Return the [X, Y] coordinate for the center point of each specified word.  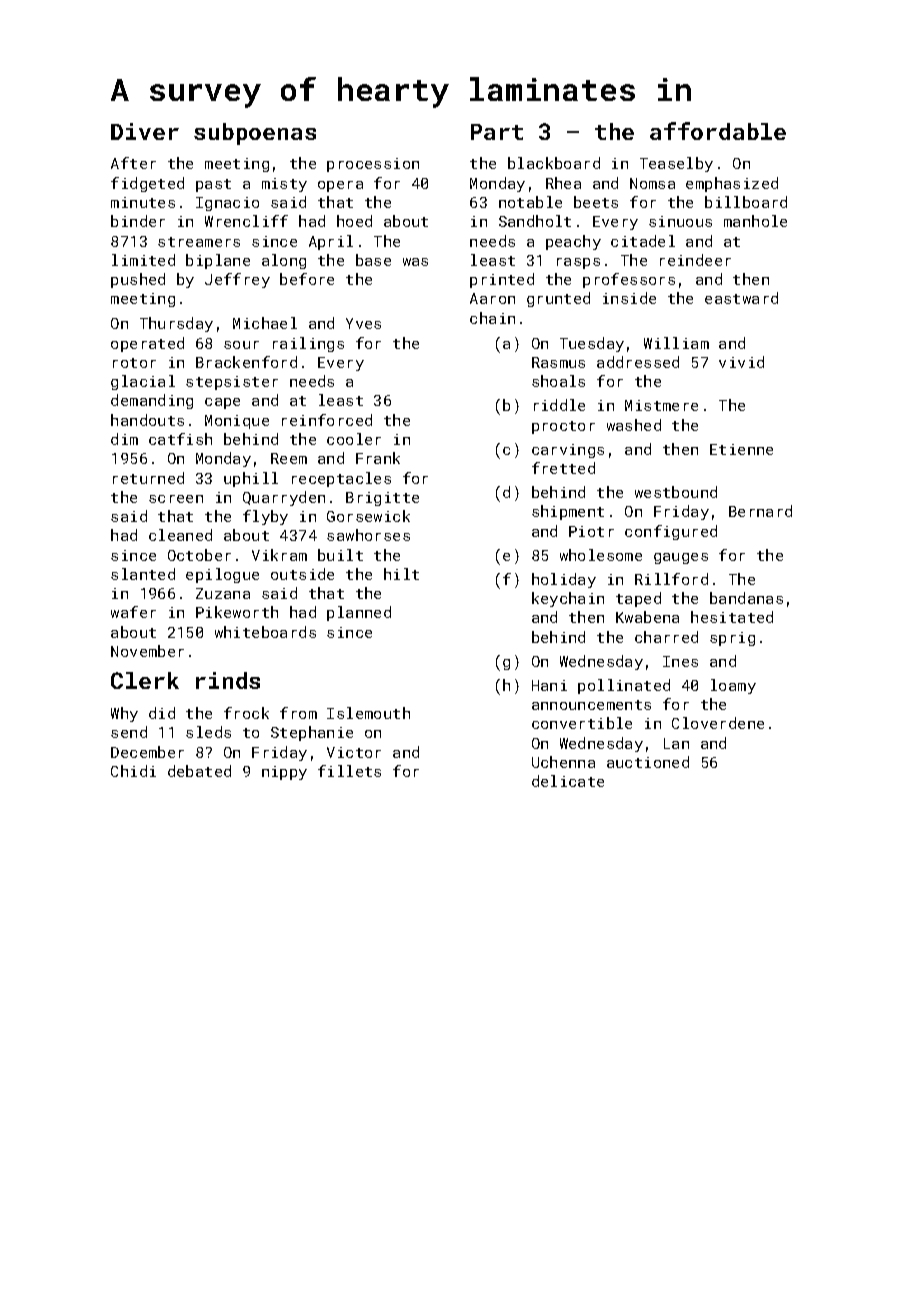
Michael [265, 323]
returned [148, 478]
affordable [718, 131]
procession [373, 165]
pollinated [624, 686]
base [373, 260]
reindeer [695, 260]
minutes [143, 202]
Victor [354, 752]
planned [359, 613]
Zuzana [223, 593]
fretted [563, 468]
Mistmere [661, 405]
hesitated [732, 617]
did [162, 713]
